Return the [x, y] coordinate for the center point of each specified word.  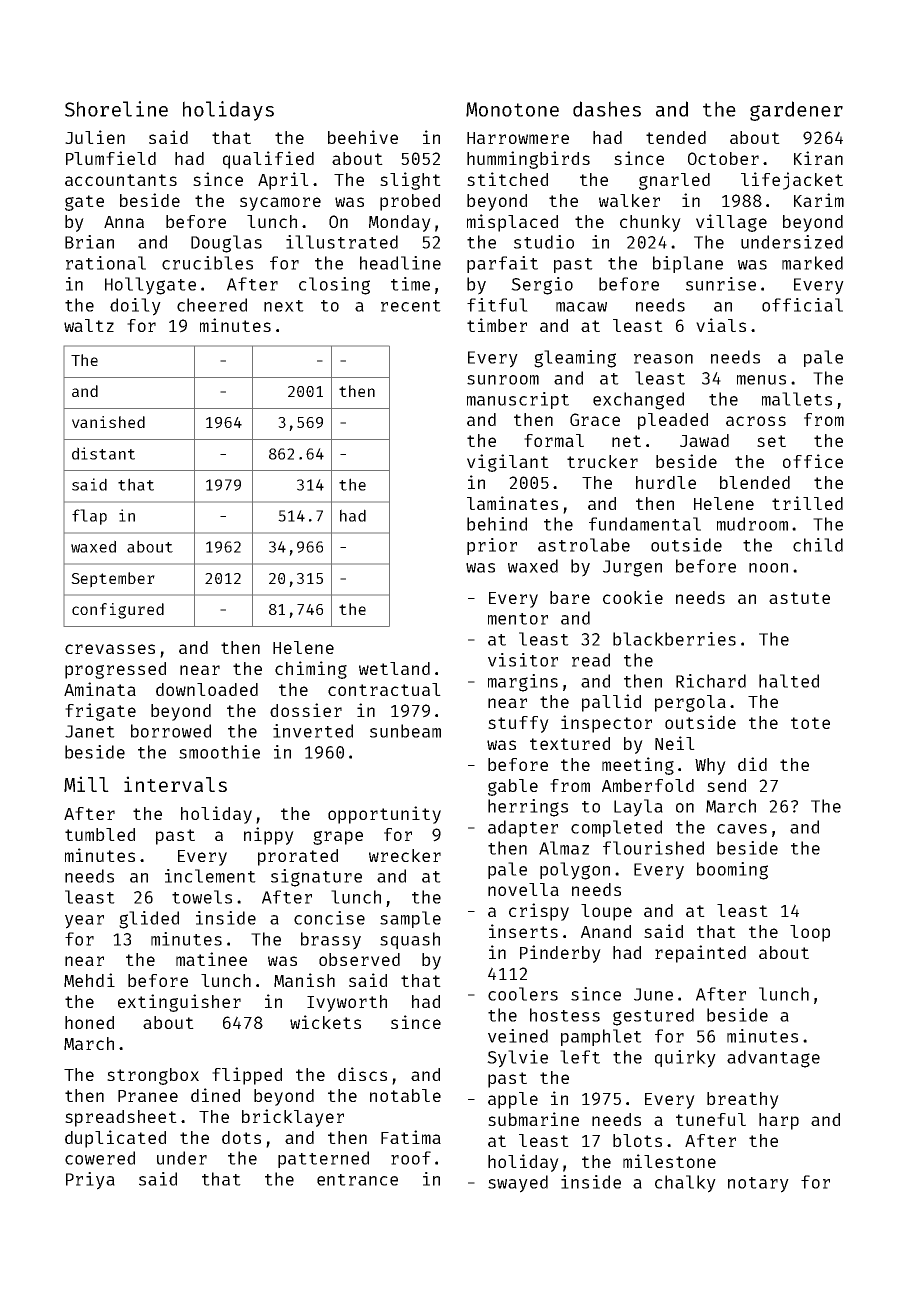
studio [544, 242]
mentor [518, 619]
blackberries [674, 639]
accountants [121, 180]
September [113, 580]
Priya [90, 1181]
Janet [90, 731]
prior [492, 546]
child [818, 545]
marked [812, 263]
